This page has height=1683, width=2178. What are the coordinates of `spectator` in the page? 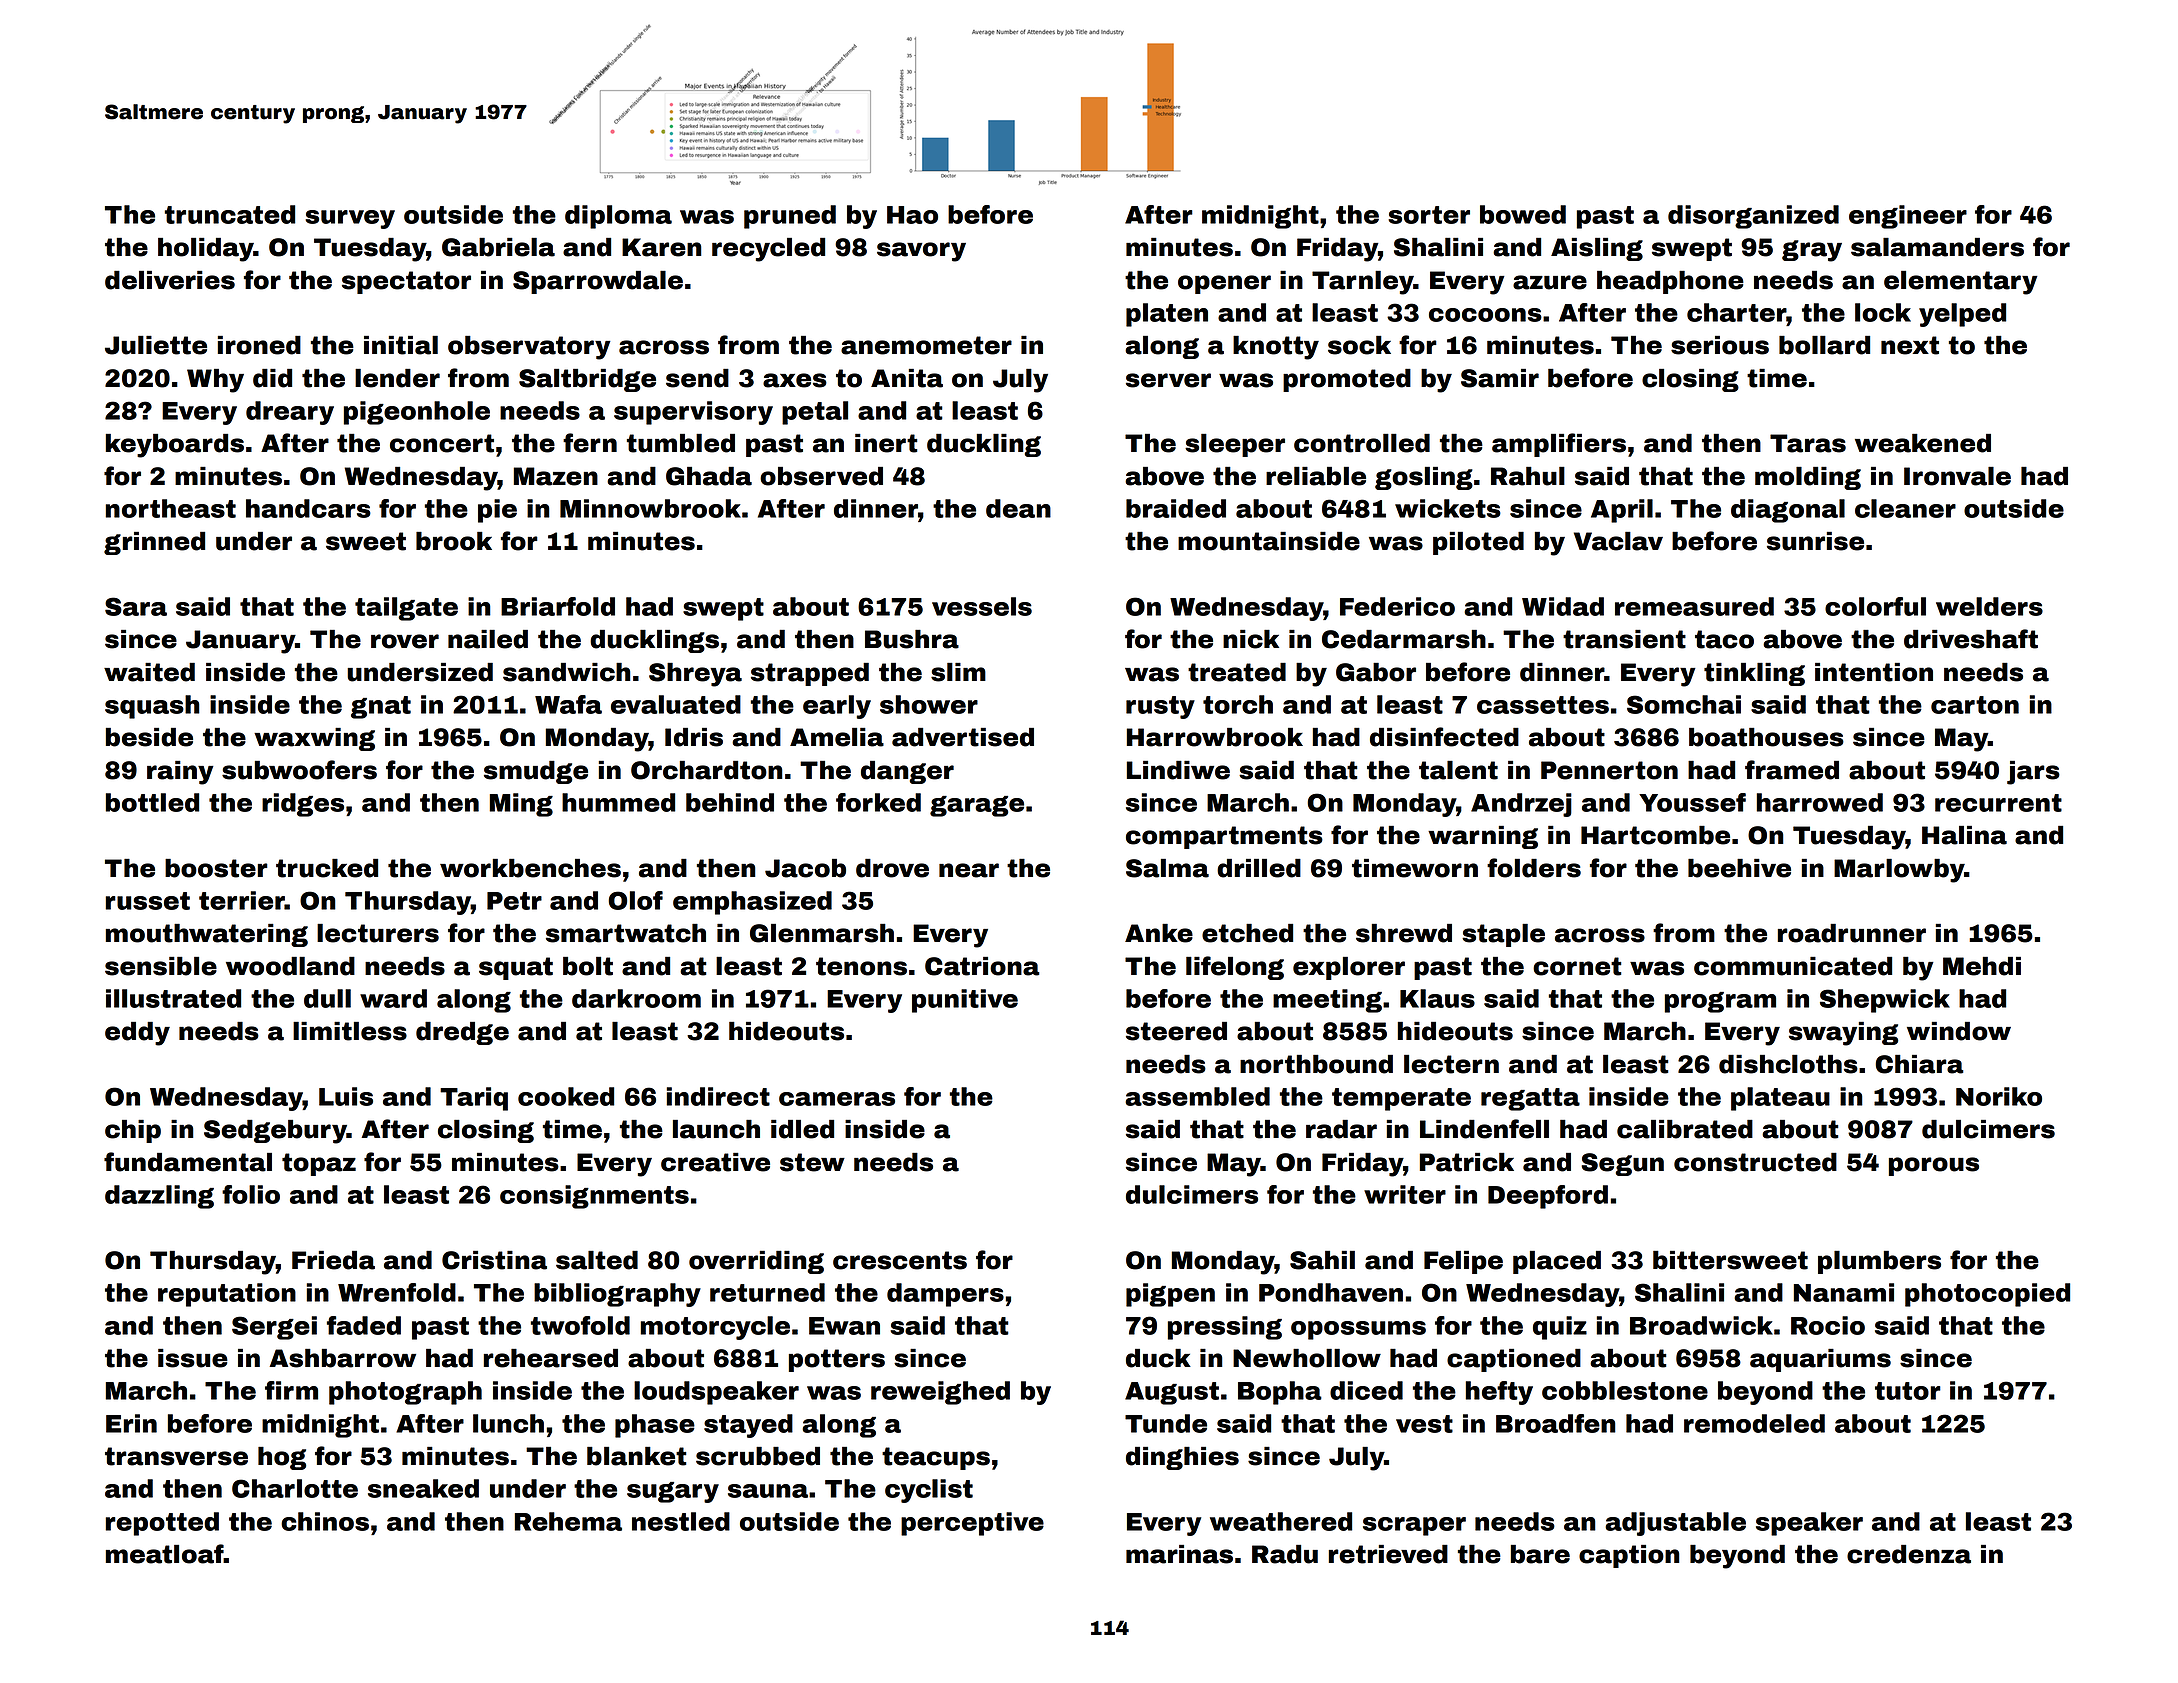 It's located at (406, 282).
